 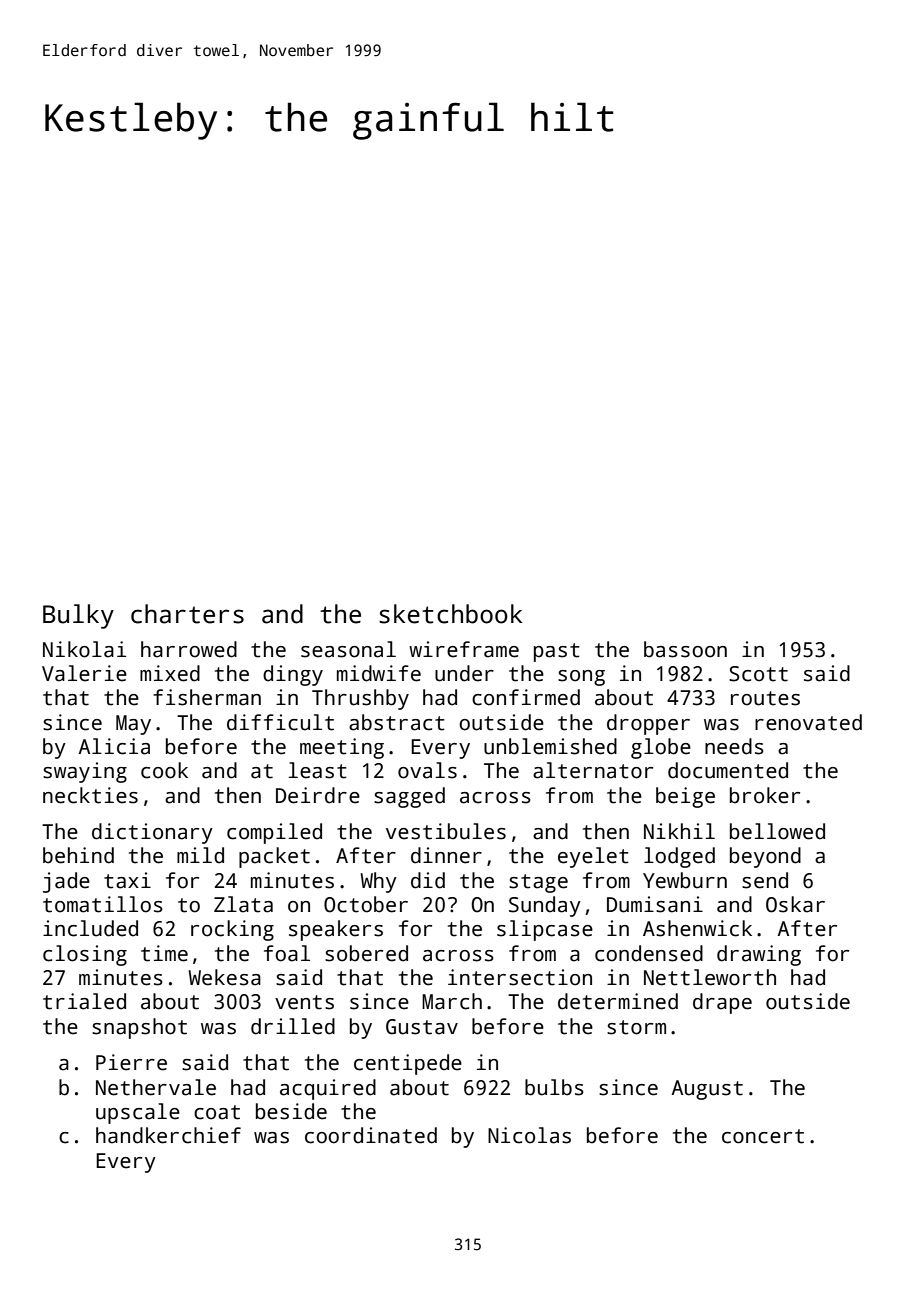 I want to click on difficult, so click(x=280, y=722).
